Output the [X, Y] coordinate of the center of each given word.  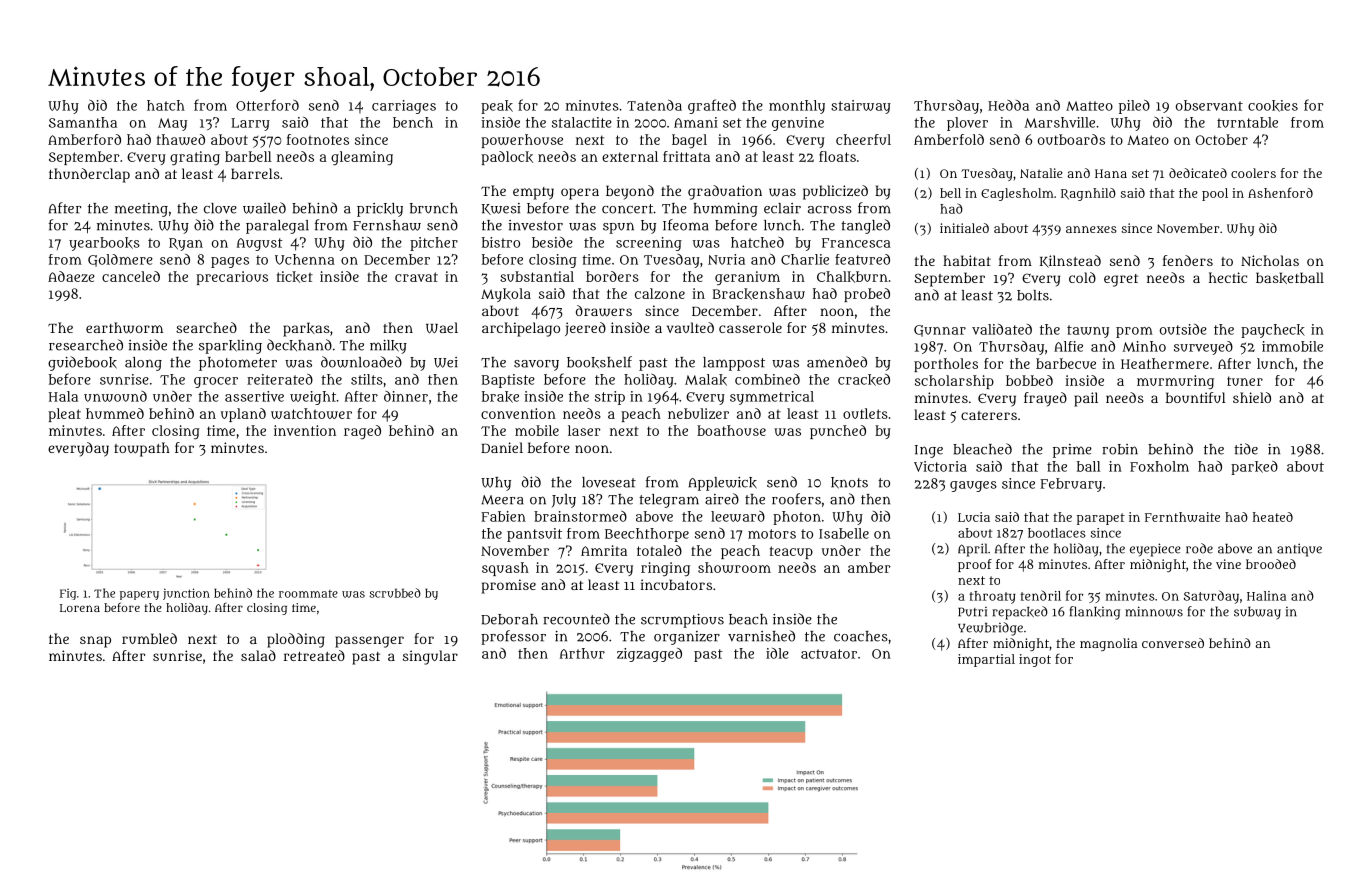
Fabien [503, 516]
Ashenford [1280, 193]
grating [195, 158]
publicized [835, 192]
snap [95, 642]
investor [535, 225]
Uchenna [305, 259]
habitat [967, 260]
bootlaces [1057, 533]
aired [722, 499]
